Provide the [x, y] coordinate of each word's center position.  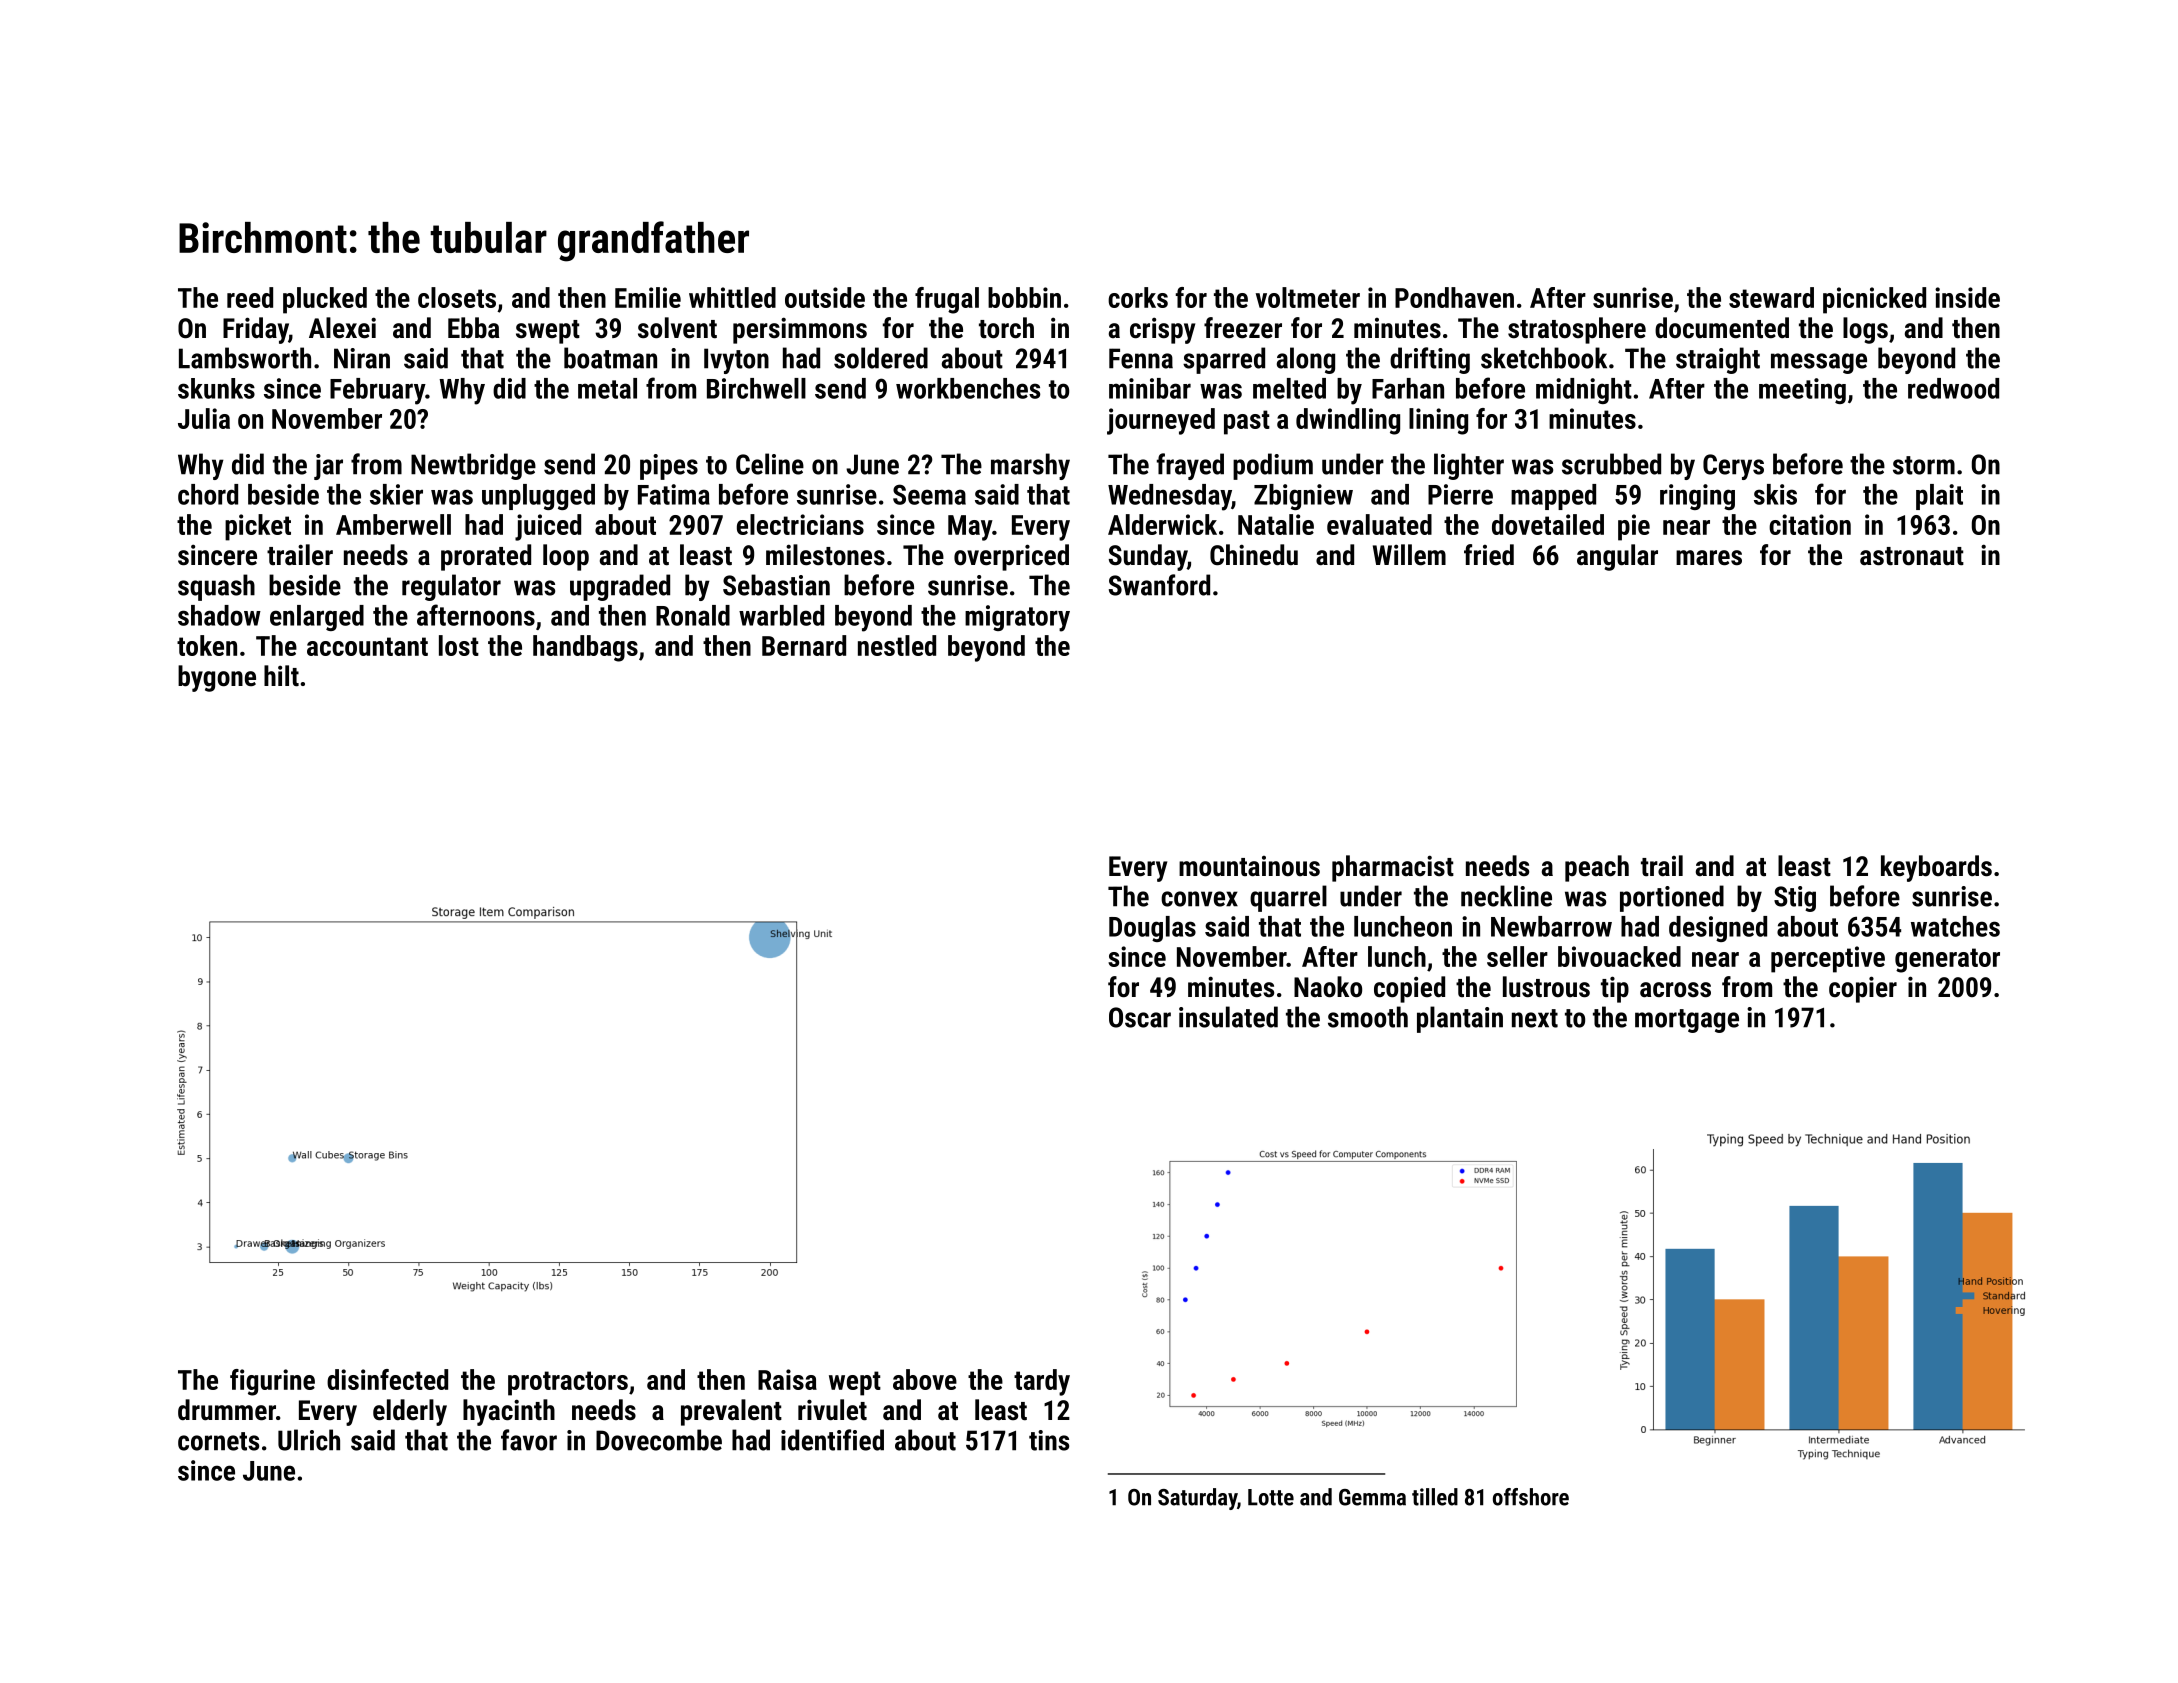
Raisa [787, 1379]
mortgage [1687, 1021]
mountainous [1249, 866]
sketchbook [1544, 358]
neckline [1506, 896]
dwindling [1348, 421]
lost [459, 645]
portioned [1672, 898]
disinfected [387, 1379]
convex [1199, 899]
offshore [1531, 1497]
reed [250, 297]
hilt [281, 676]
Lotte [1271, 1497]
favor [529, 1440]
